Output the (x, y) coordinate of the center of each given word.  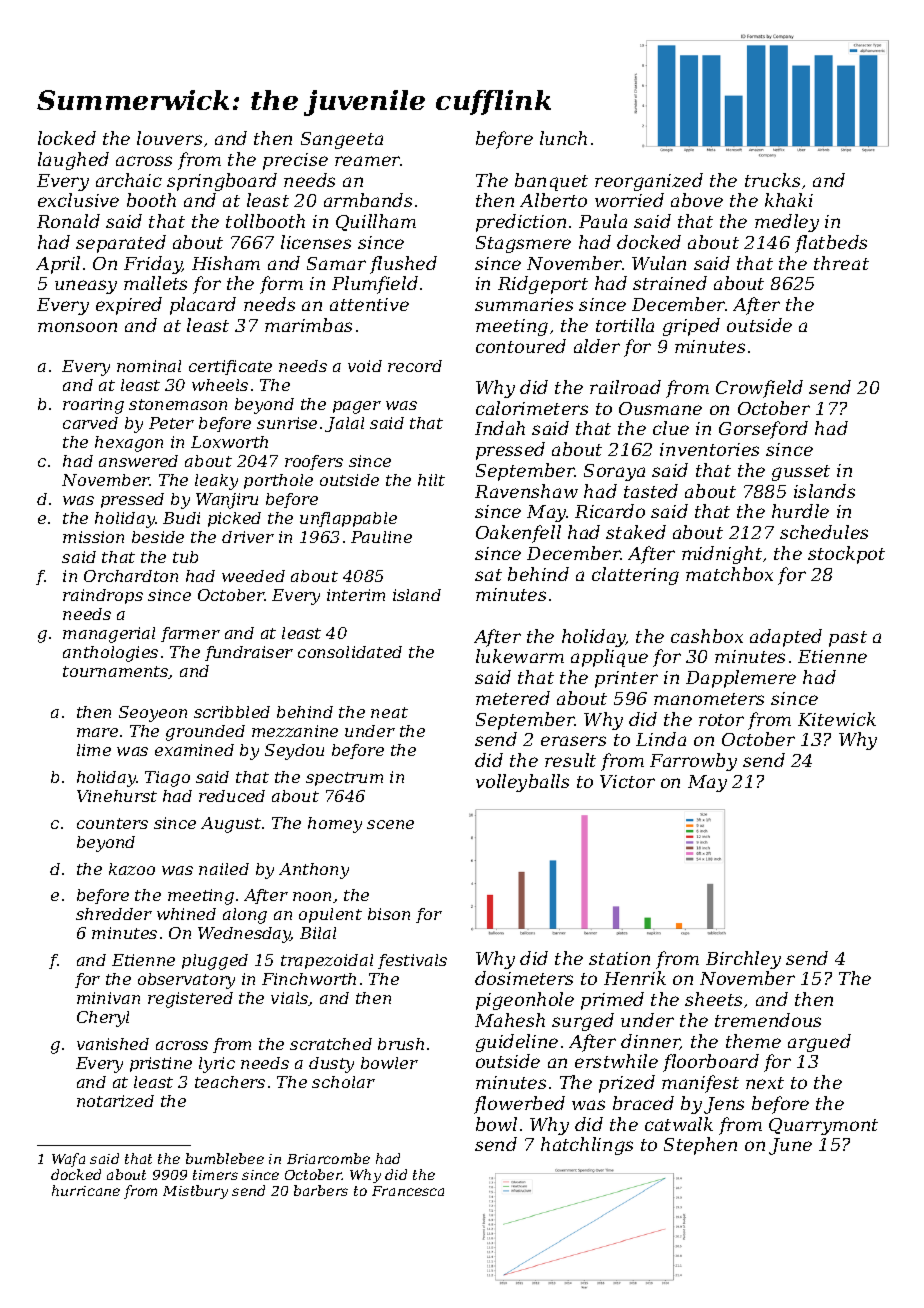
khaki (789, 200)
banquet (551, 182)
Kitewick (837, 719)
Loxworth (229, 442)
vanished (113, 1044)
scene (390, 824)
